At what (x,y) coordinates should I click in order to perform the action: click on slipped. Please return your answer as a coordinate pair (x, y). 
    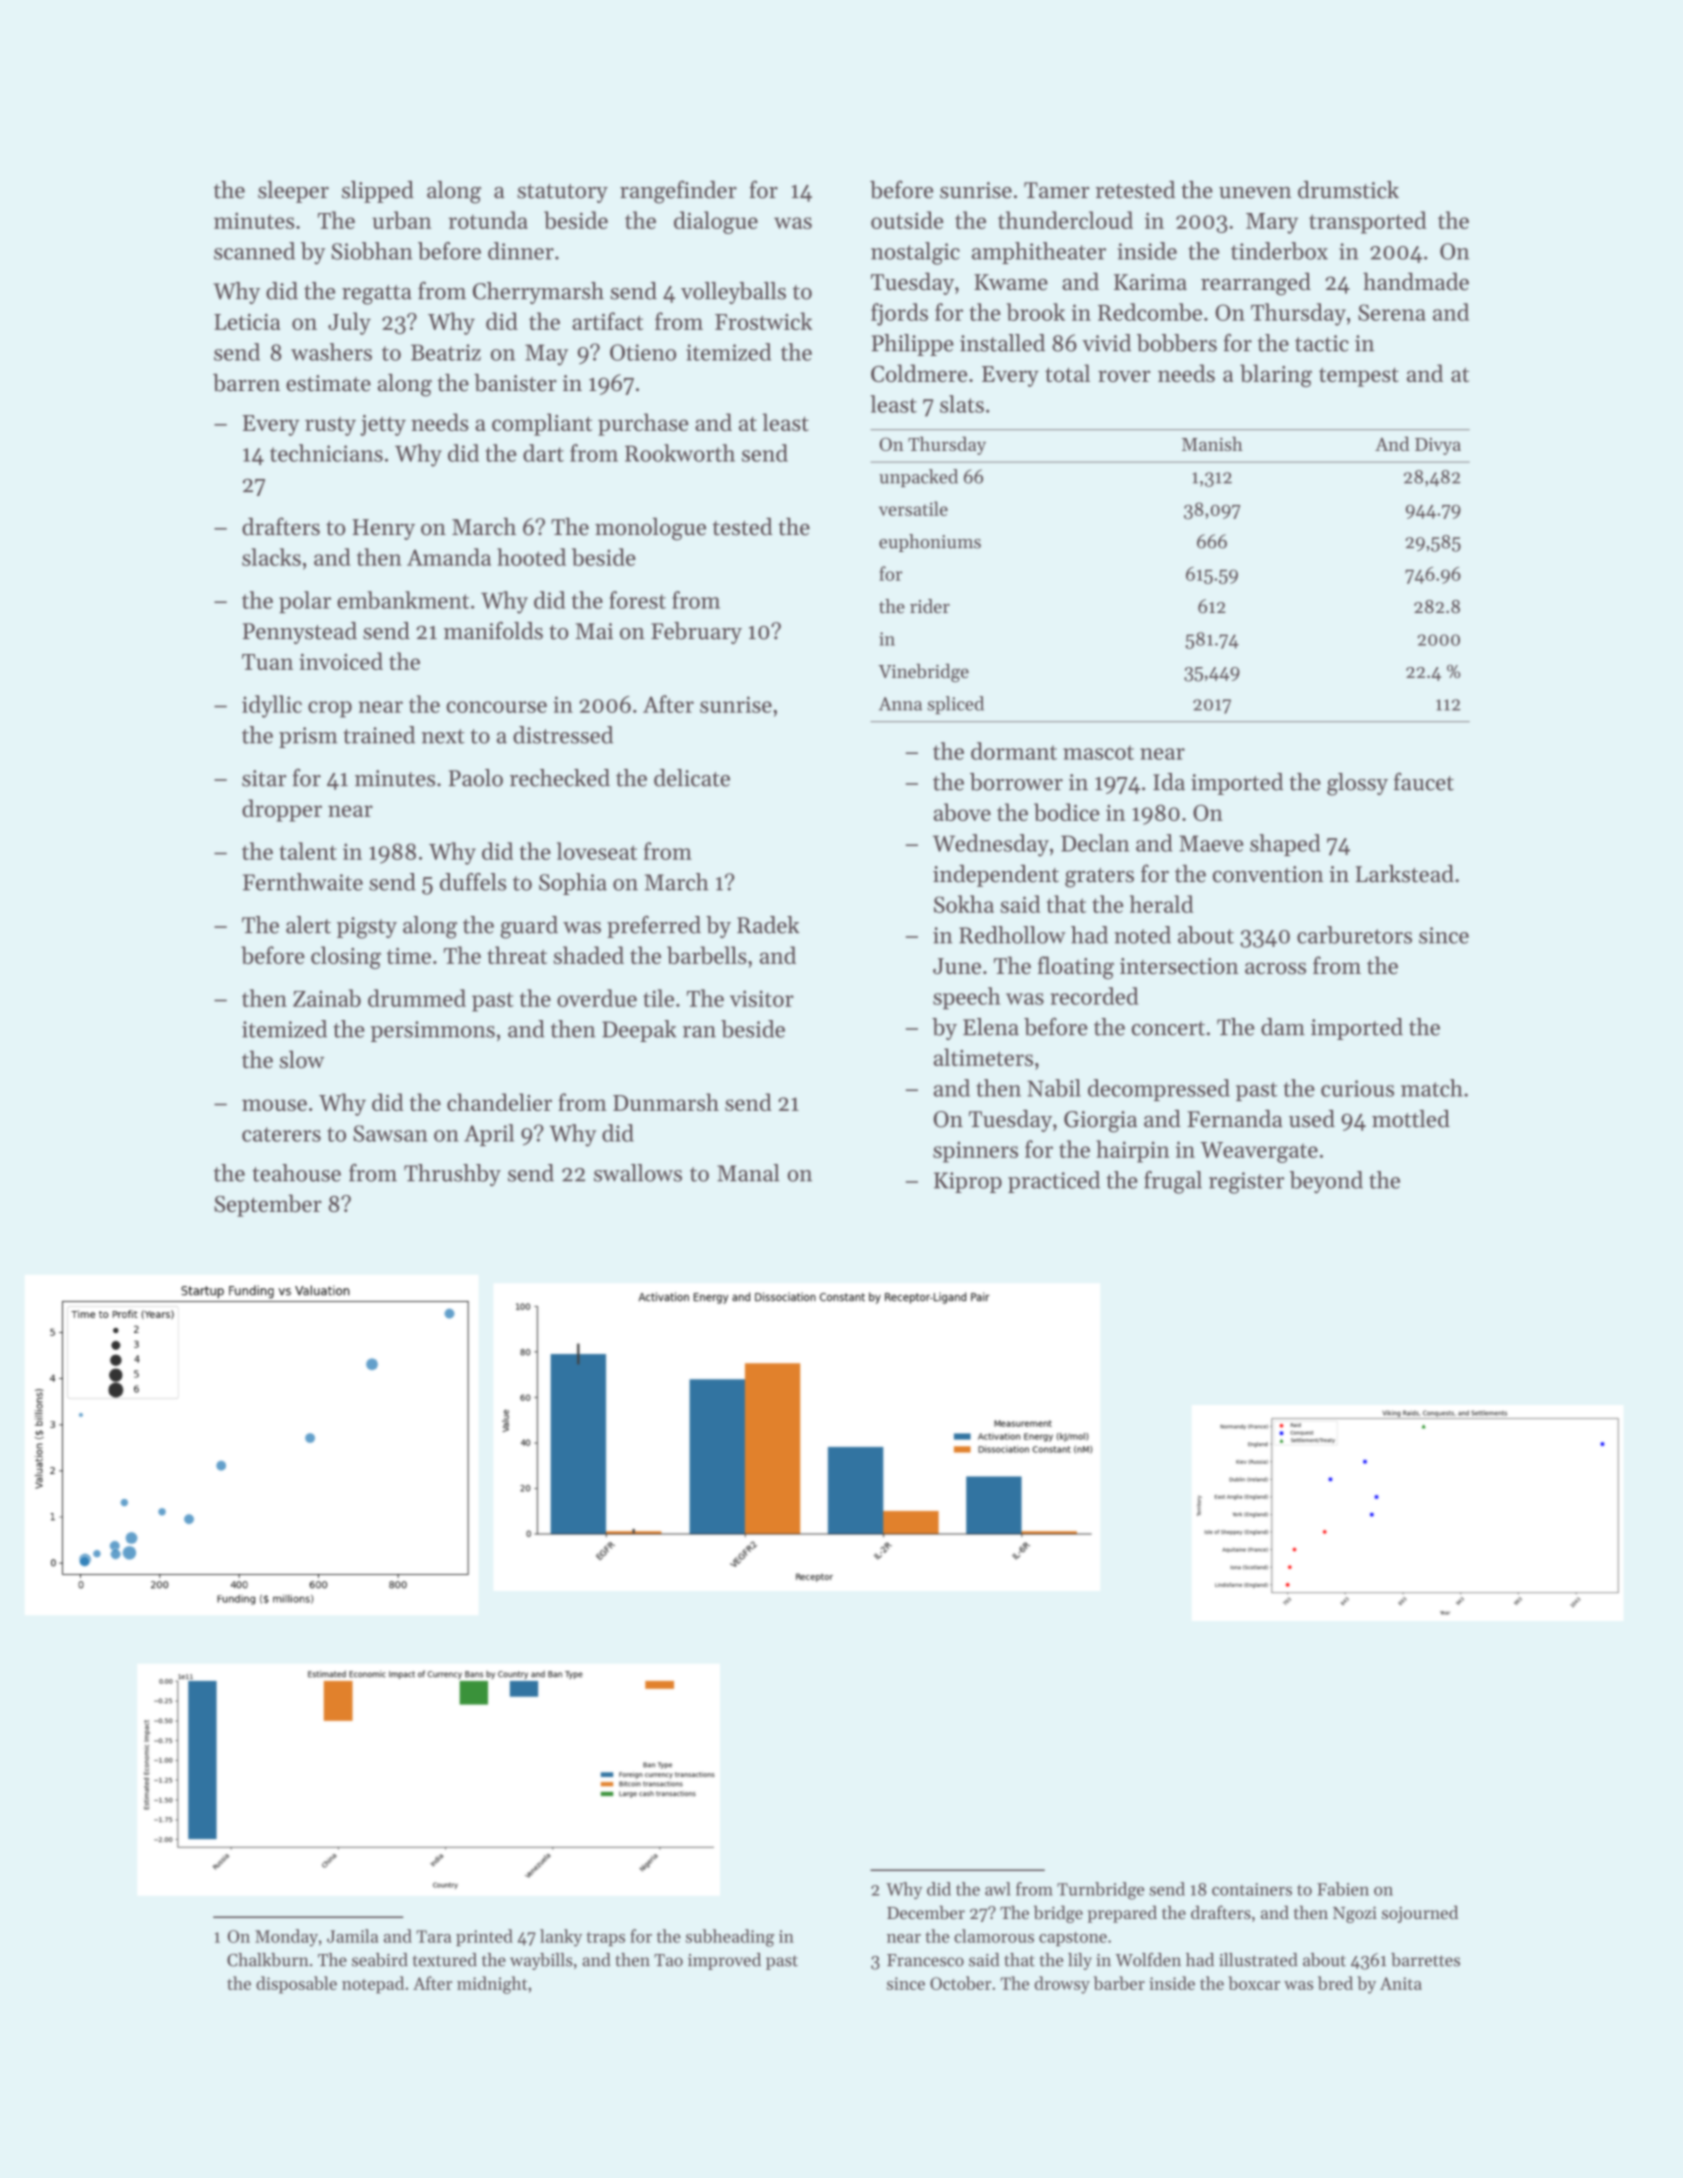
    Looking at the image, I should click on (378, 192).
